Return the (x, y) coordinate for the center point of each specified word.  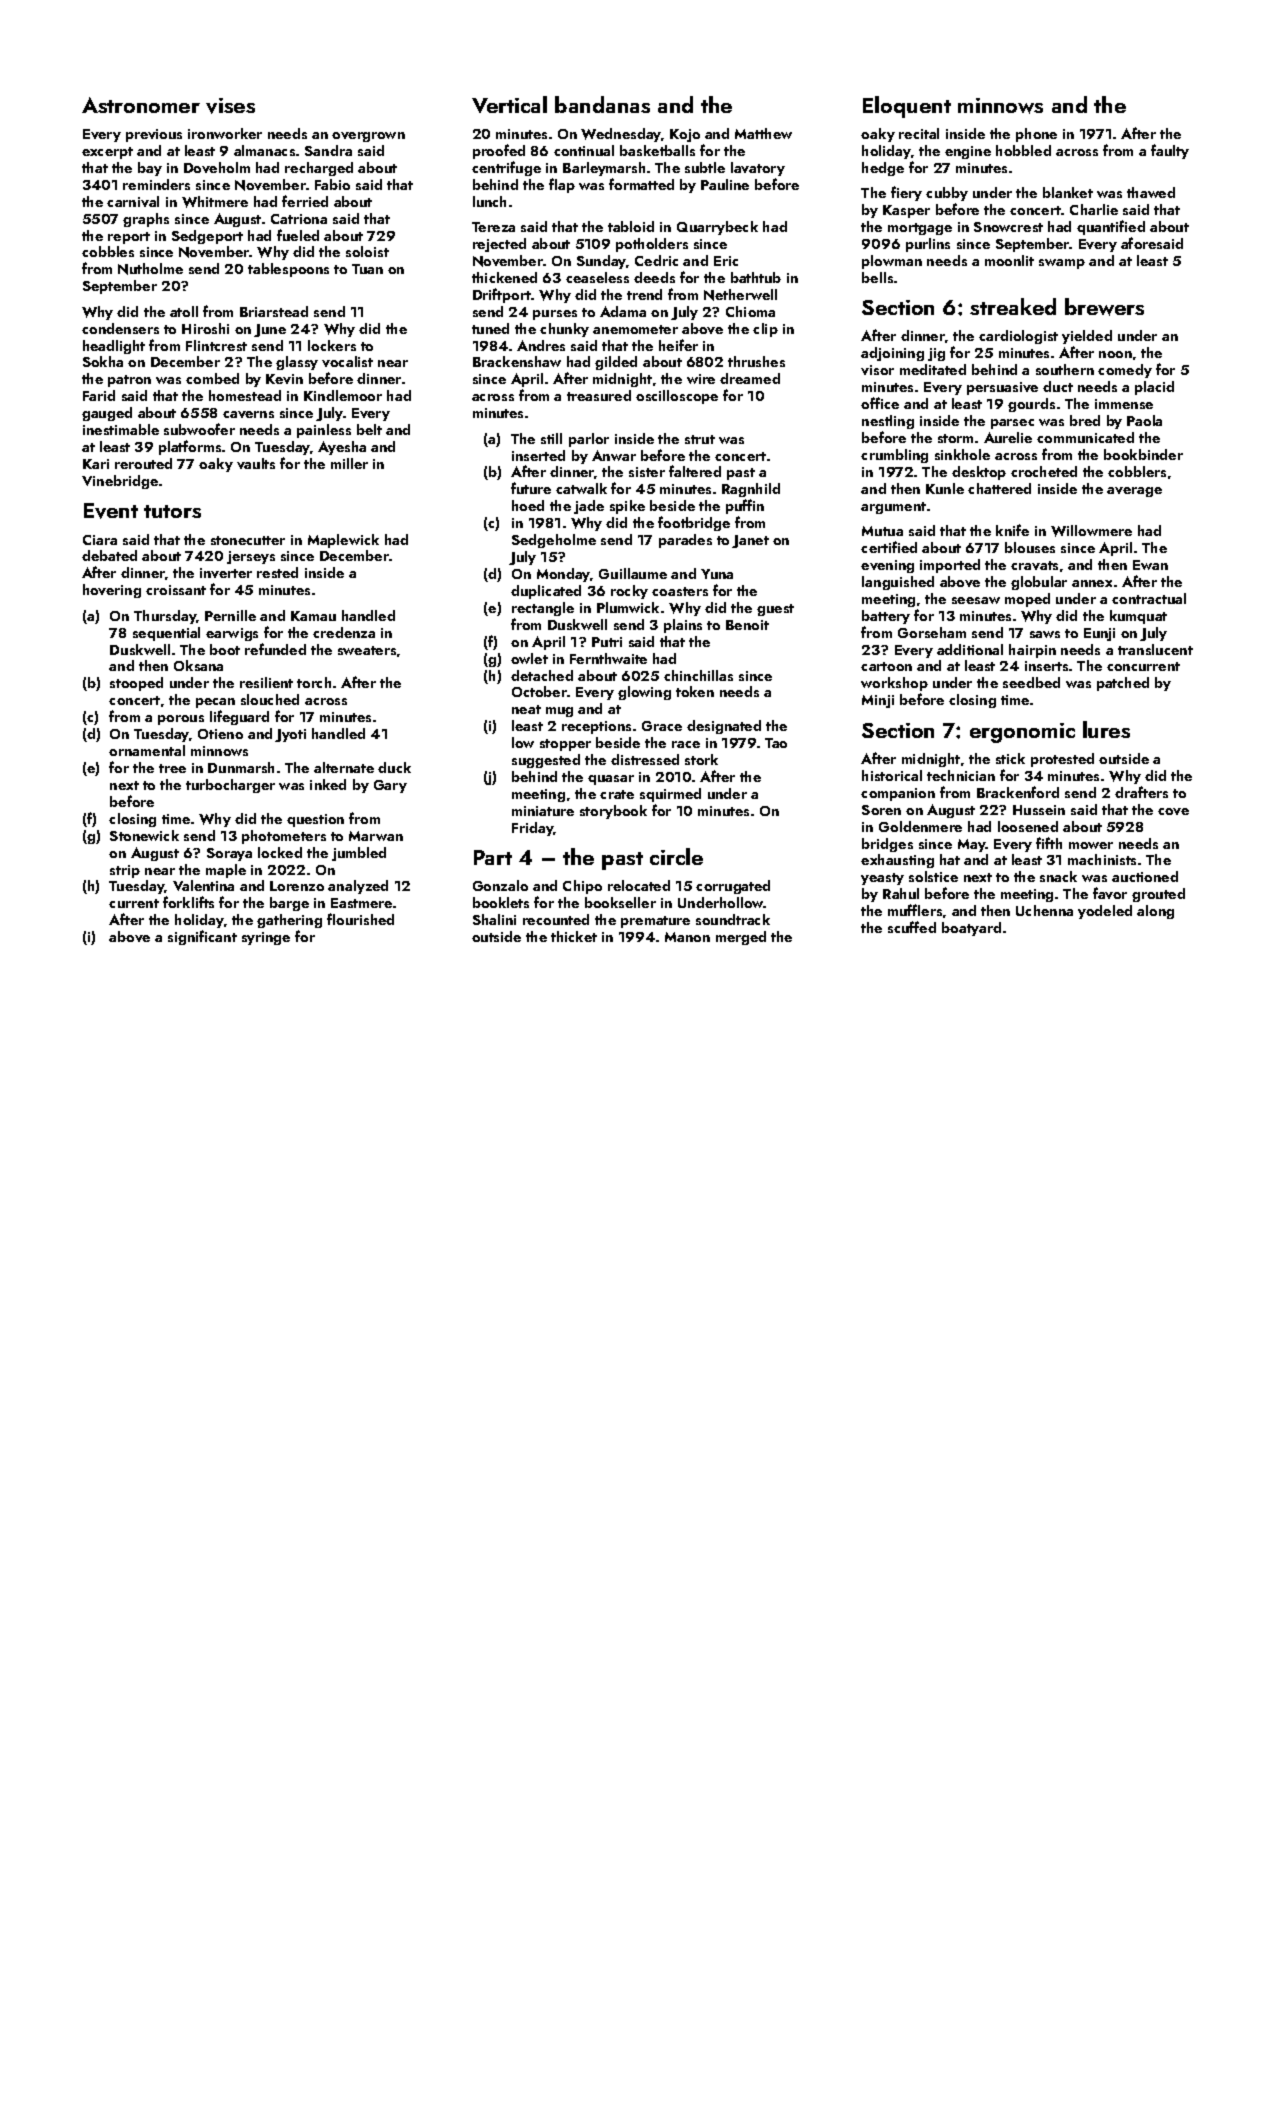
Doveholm (217, 167)
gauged (107, 414)
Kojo (685, 135)
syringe (266, 938)
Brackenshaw (517, 361)
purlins (928, 245)
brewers (1104, 307)
